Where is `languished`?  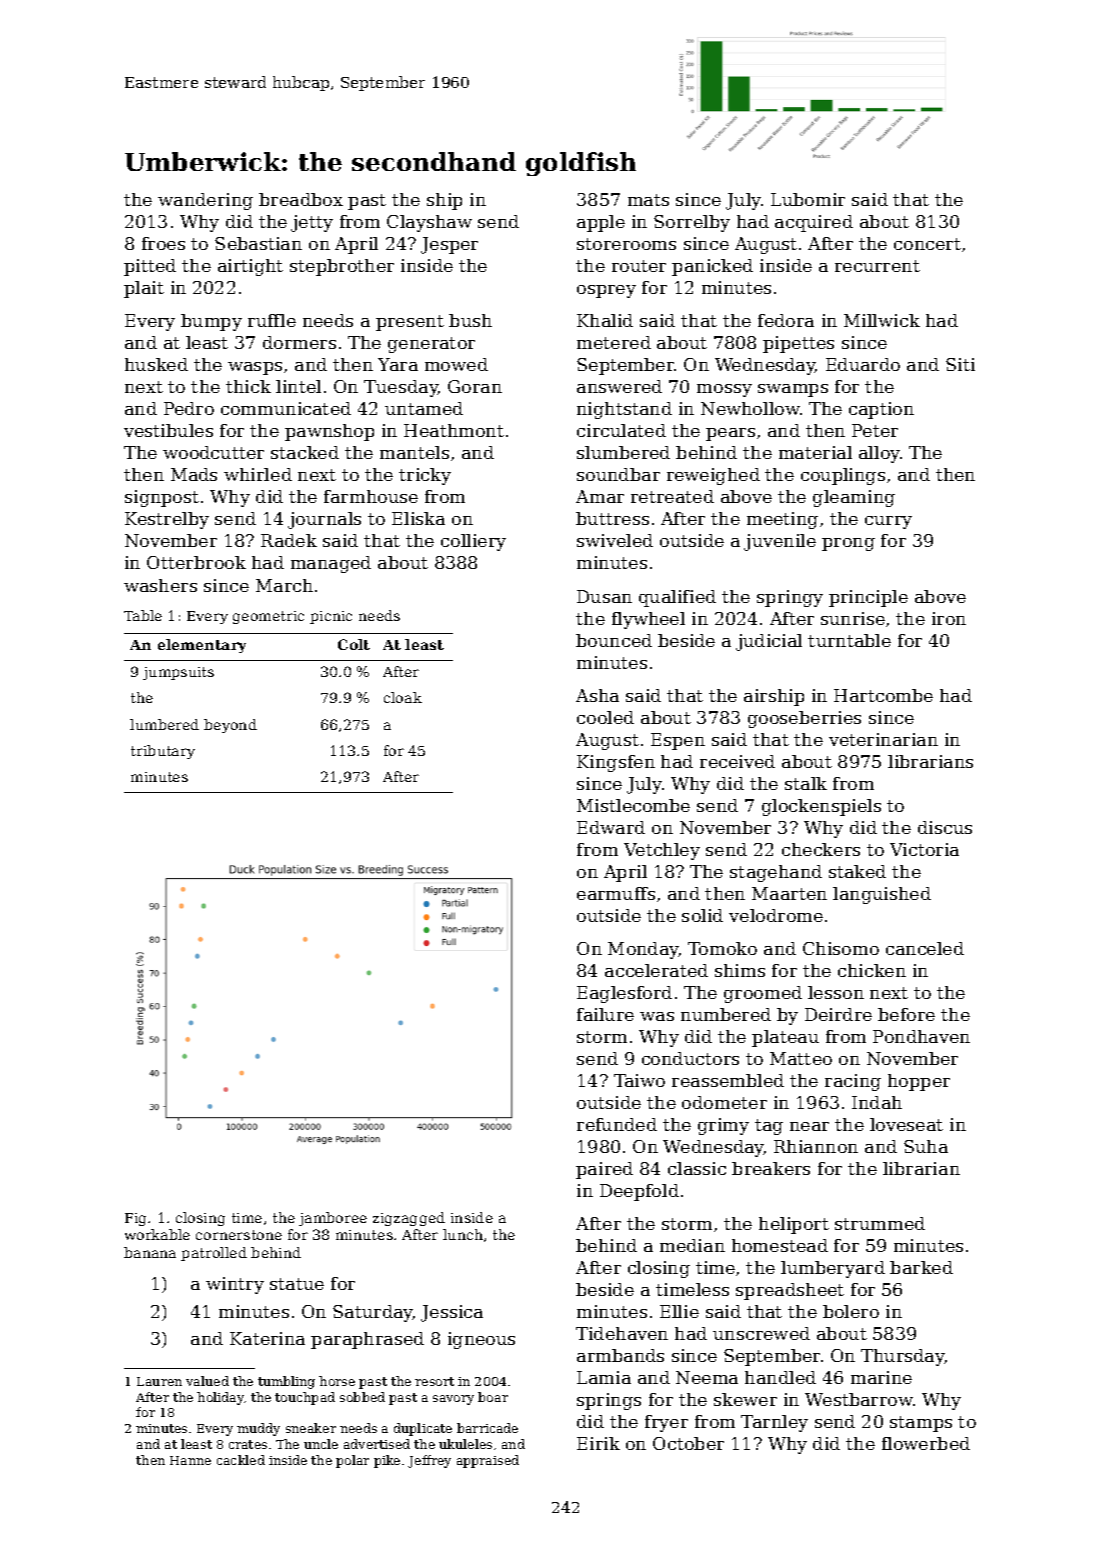
languished is located at coordinates (882, 895).
